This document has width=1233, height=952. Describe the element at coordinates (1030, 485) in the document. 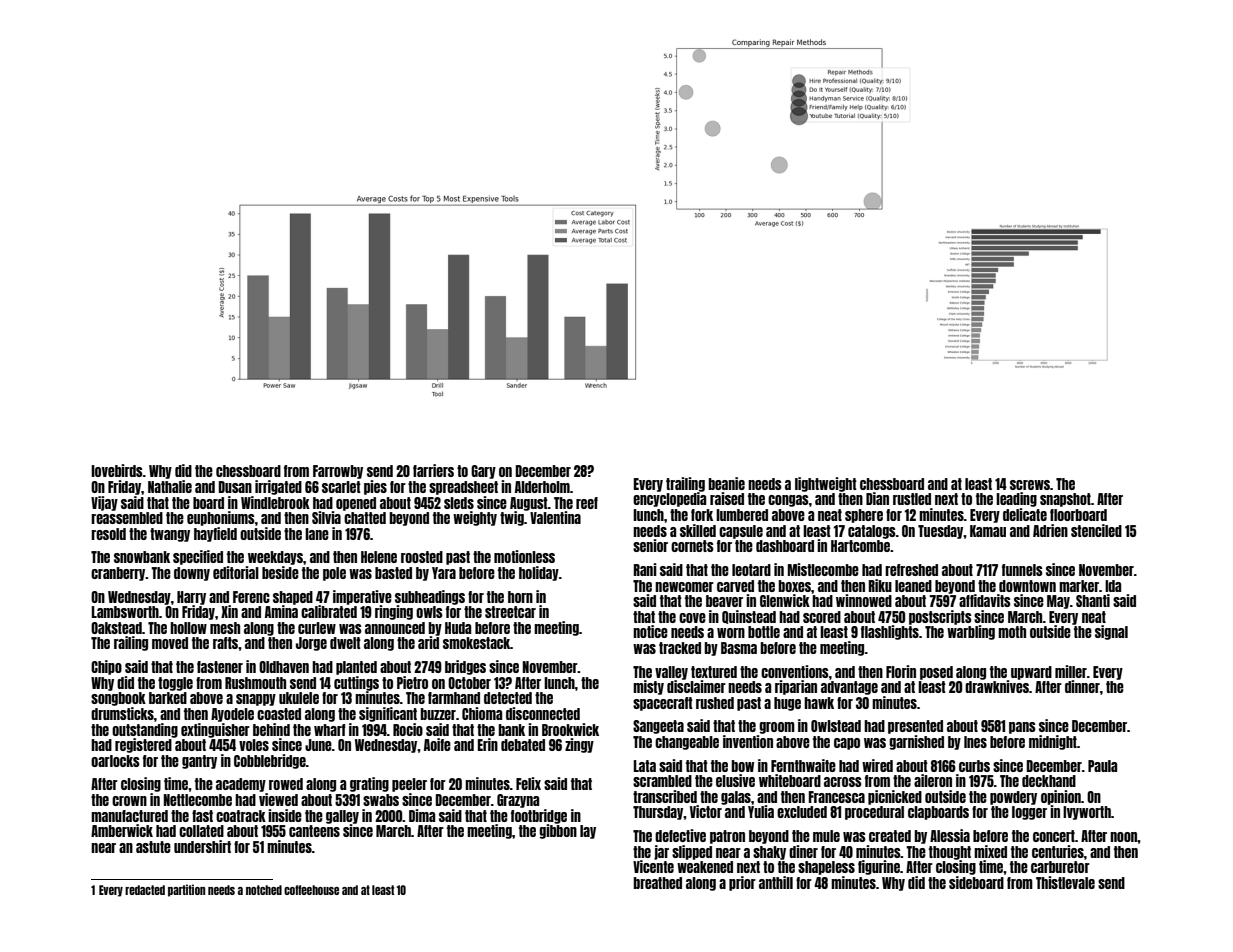

I see `screws` at that location.
